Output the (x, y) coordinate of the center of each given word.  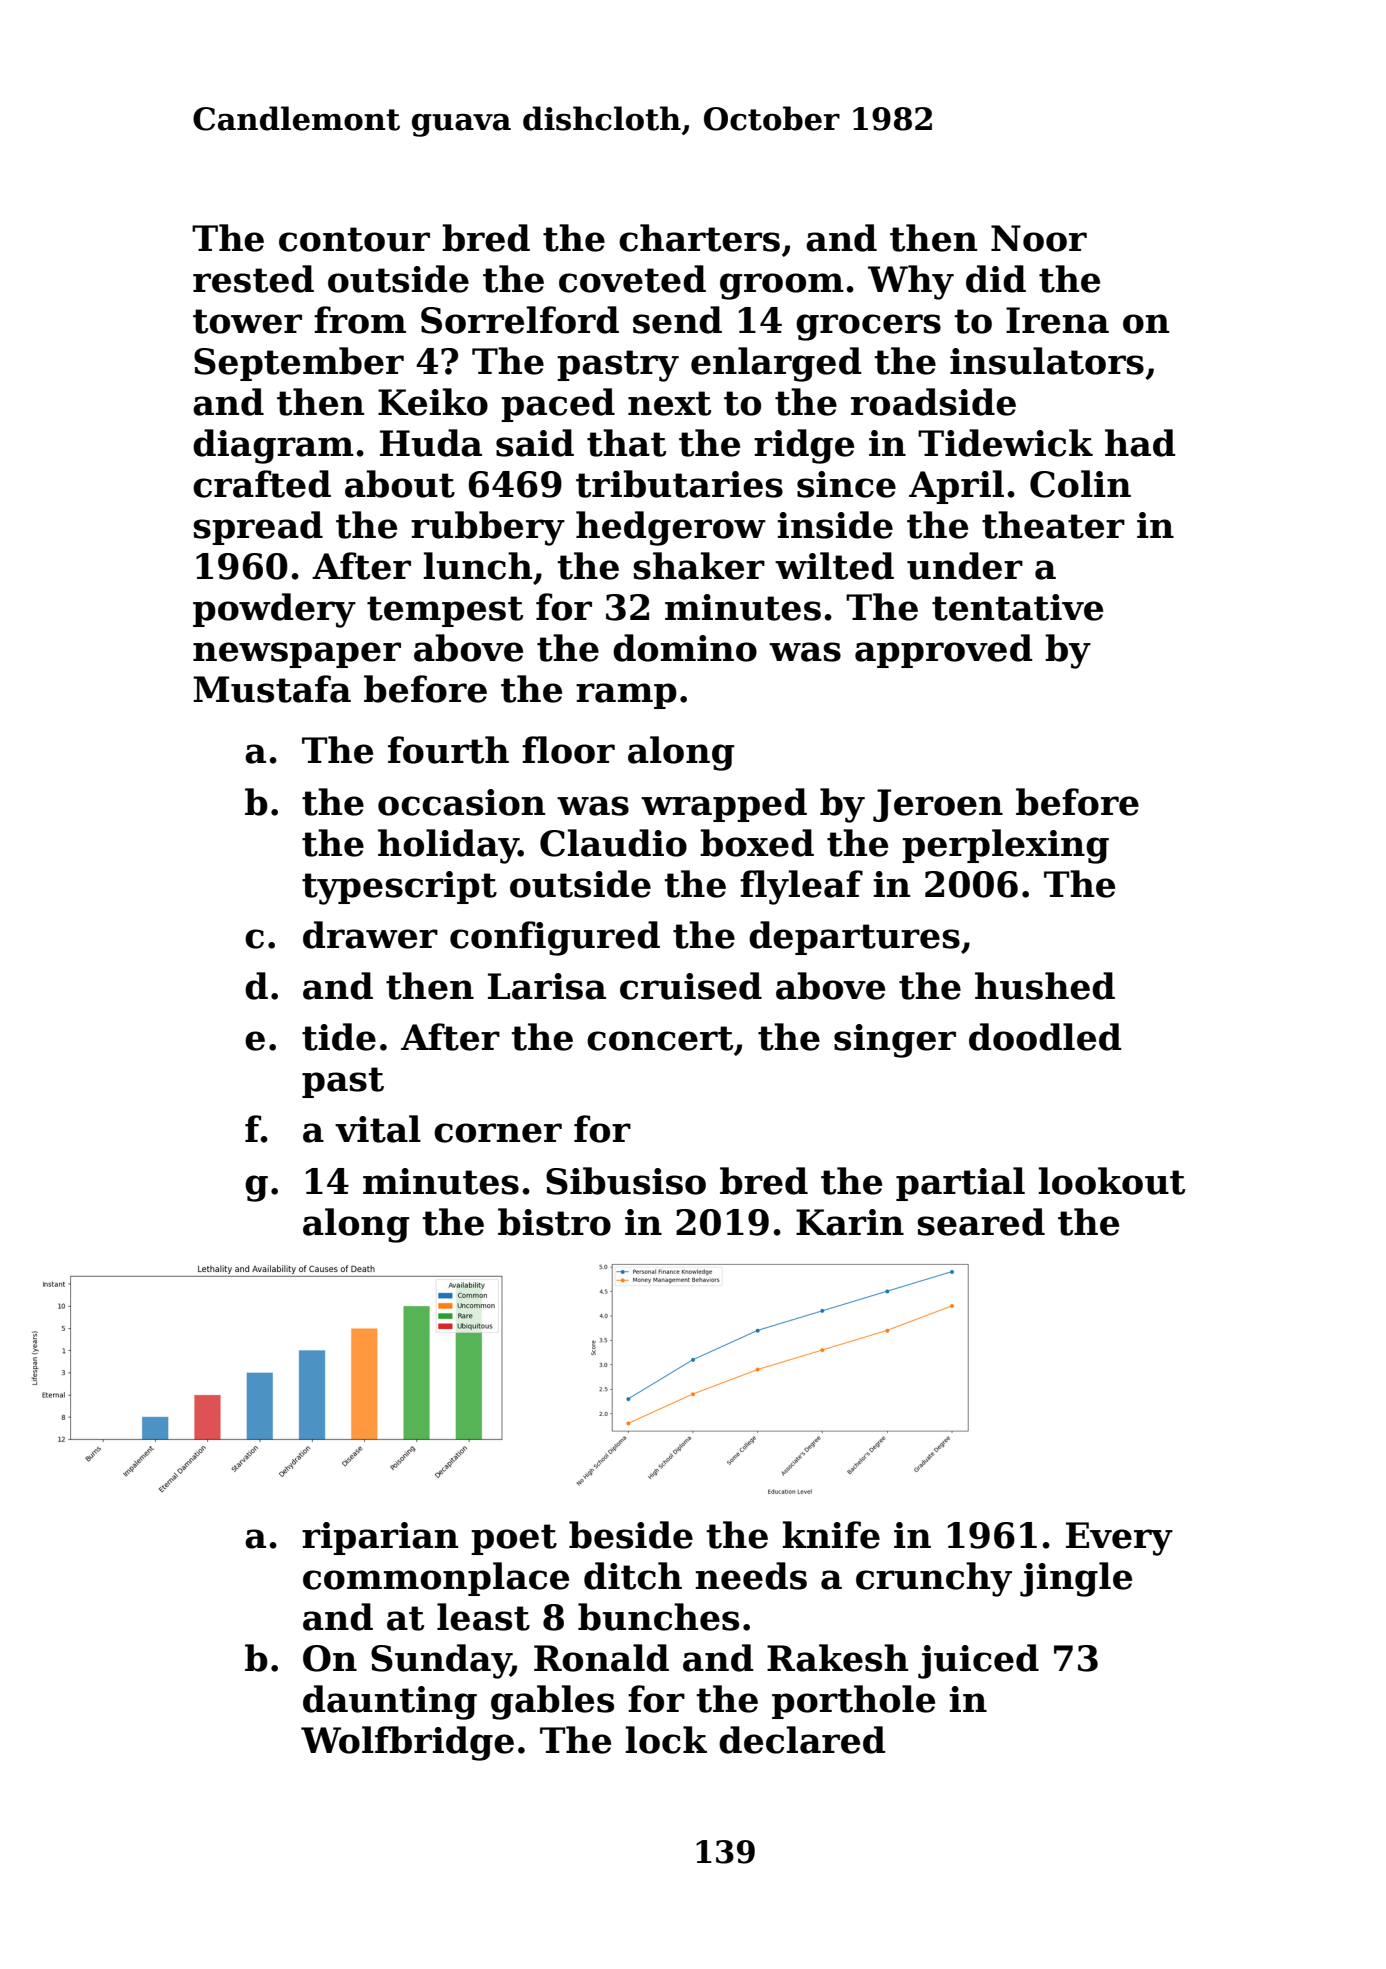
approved (943, 651)
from (360, 320)
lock (666, 1740)
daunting (390, 1702)
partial (960, 1184)
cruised (691, 986)
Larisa (547, 986)
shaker (699, 566)
